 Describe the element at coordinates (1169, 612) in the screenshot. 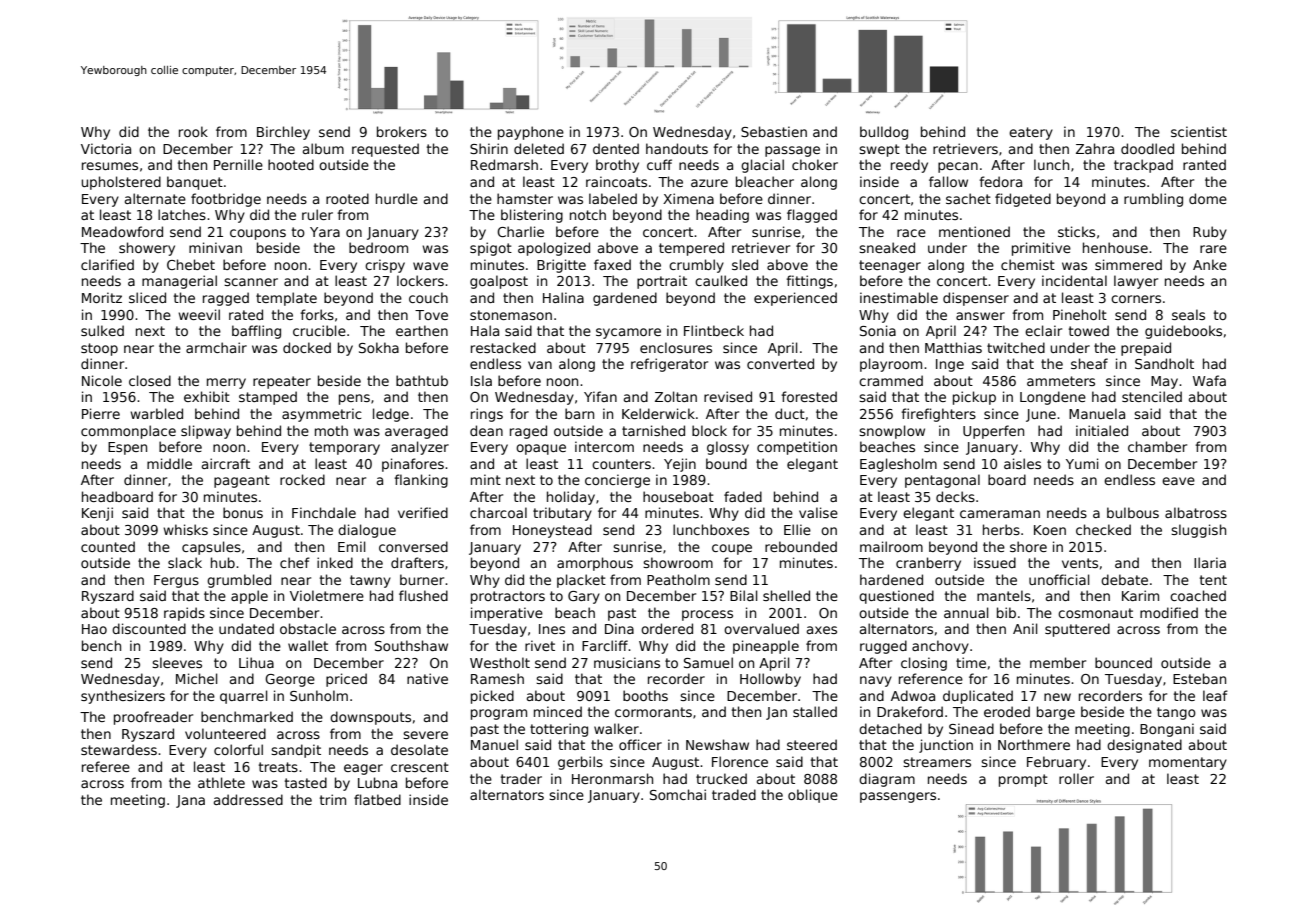

I see `modified` at that location.
